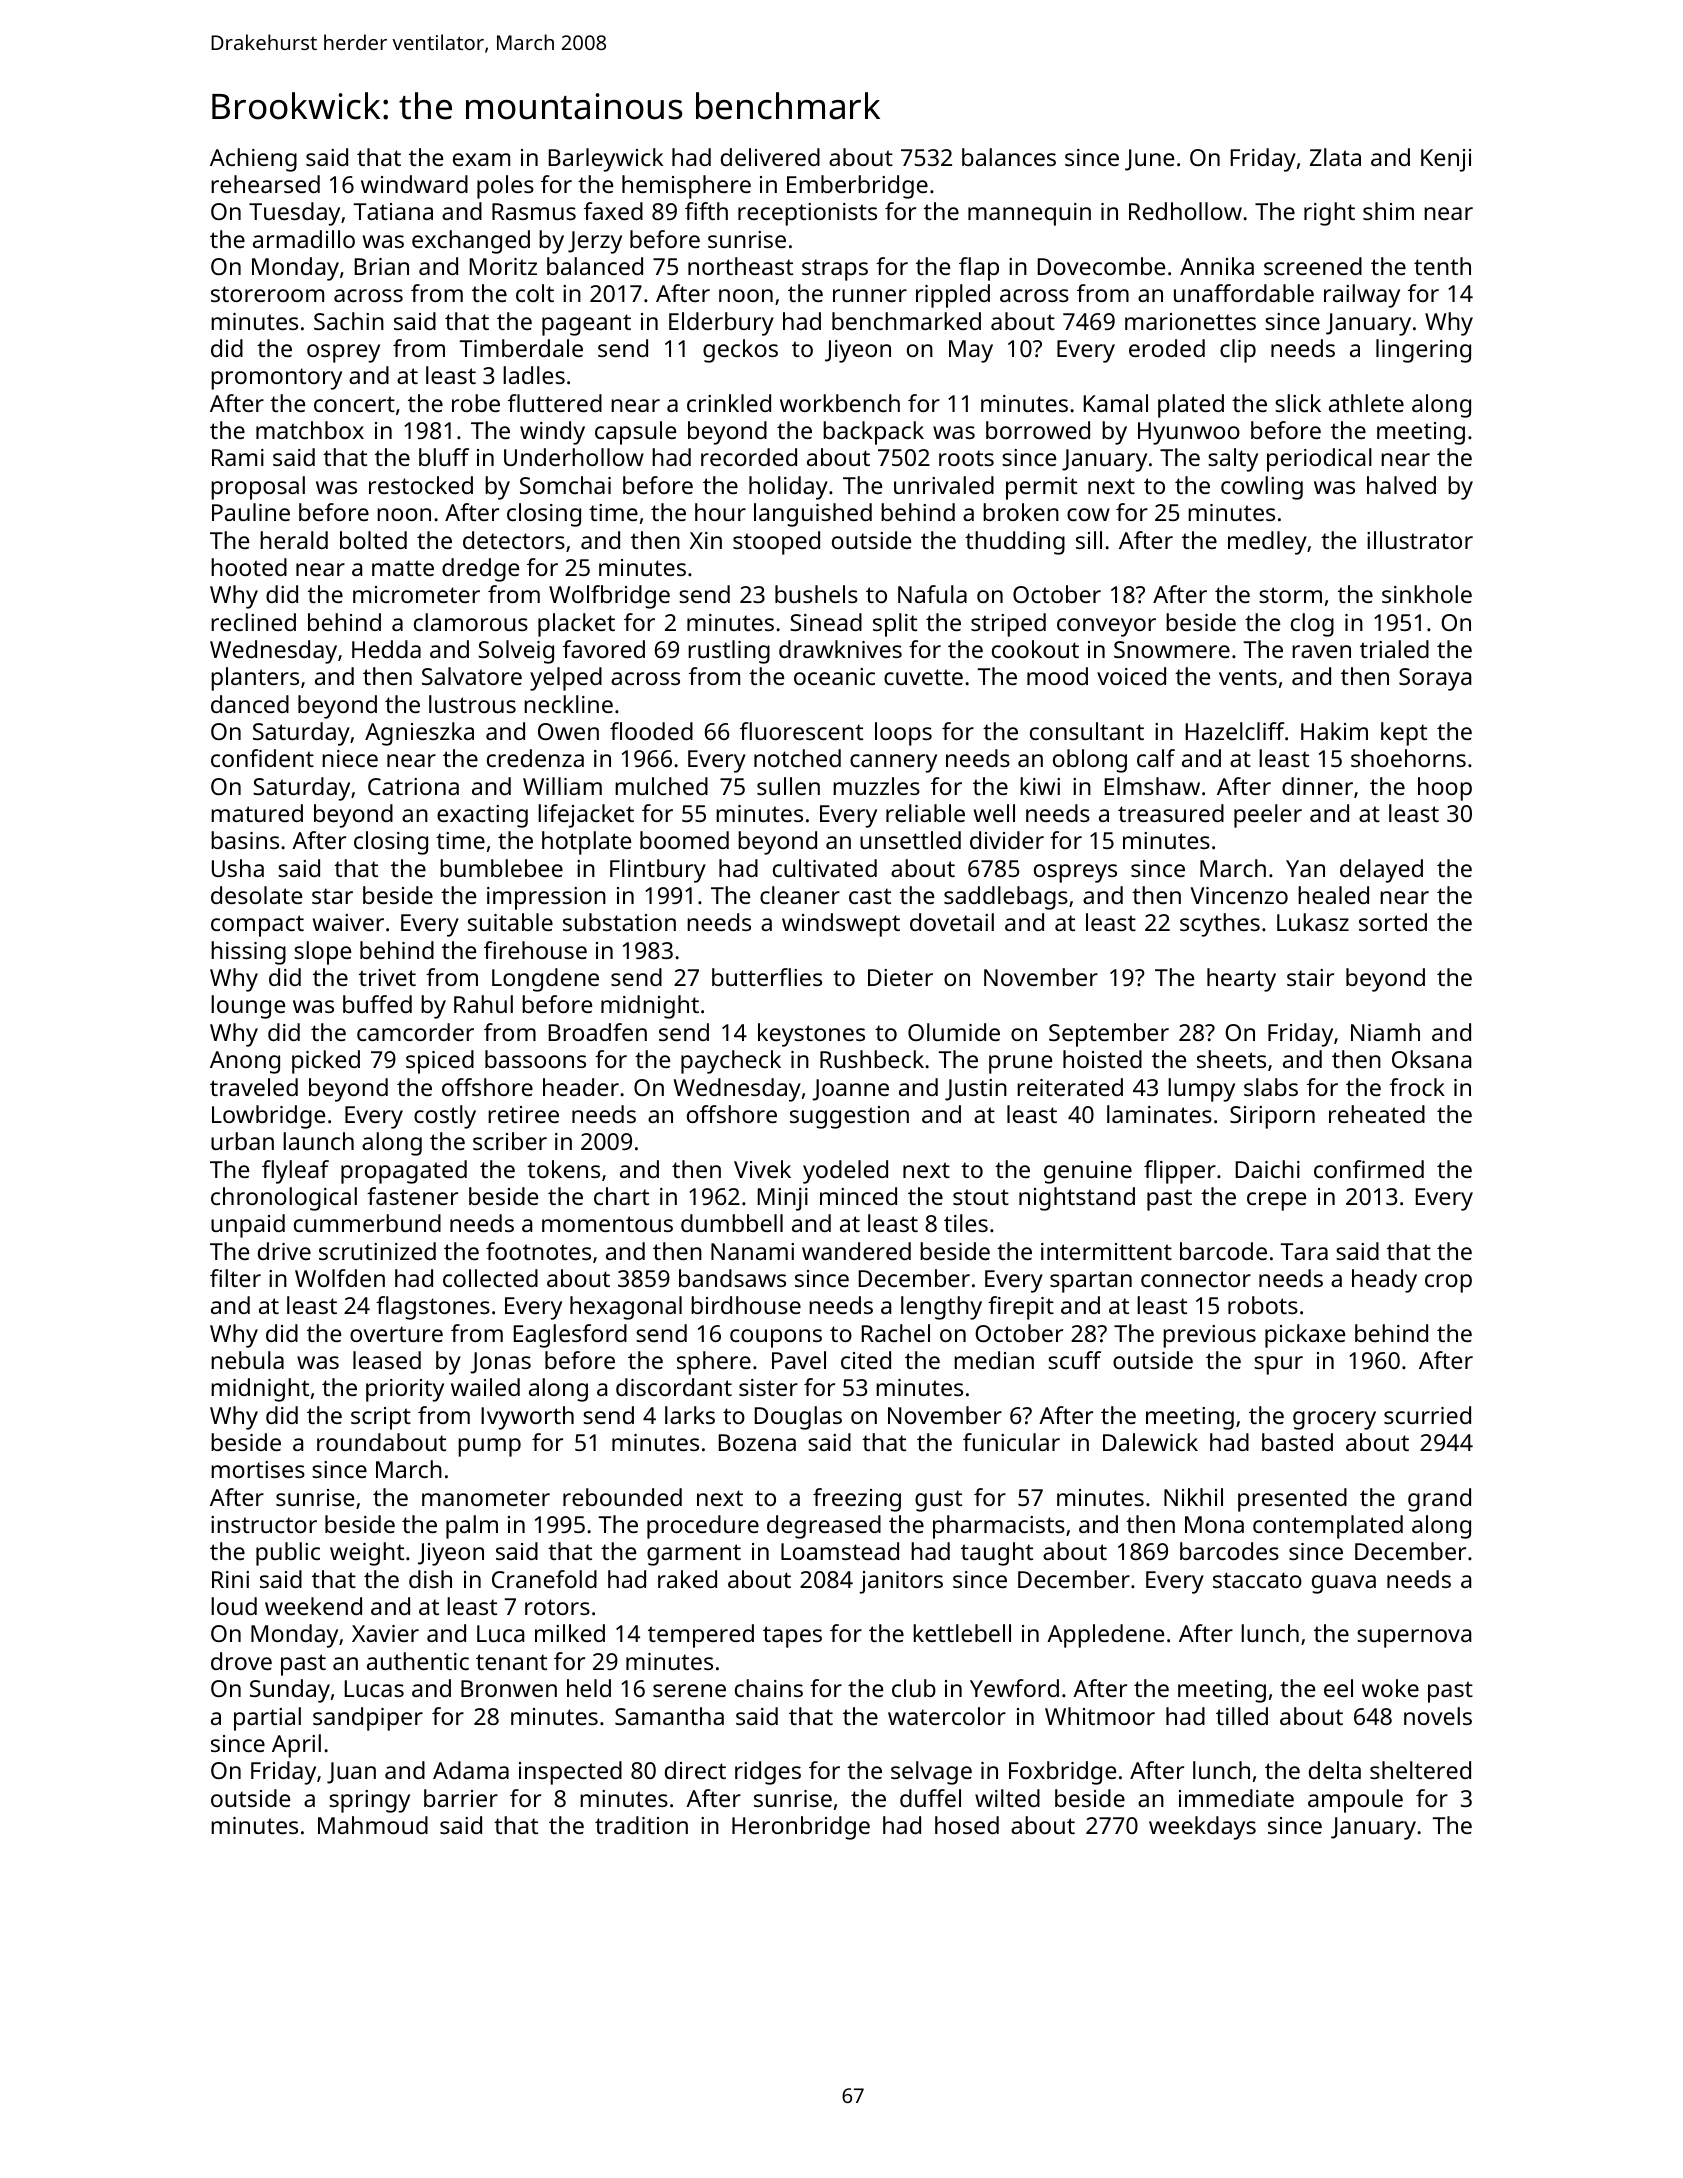  Describe the element at coordinates (967, 1825) in the page. I see `hosed` at that location.
